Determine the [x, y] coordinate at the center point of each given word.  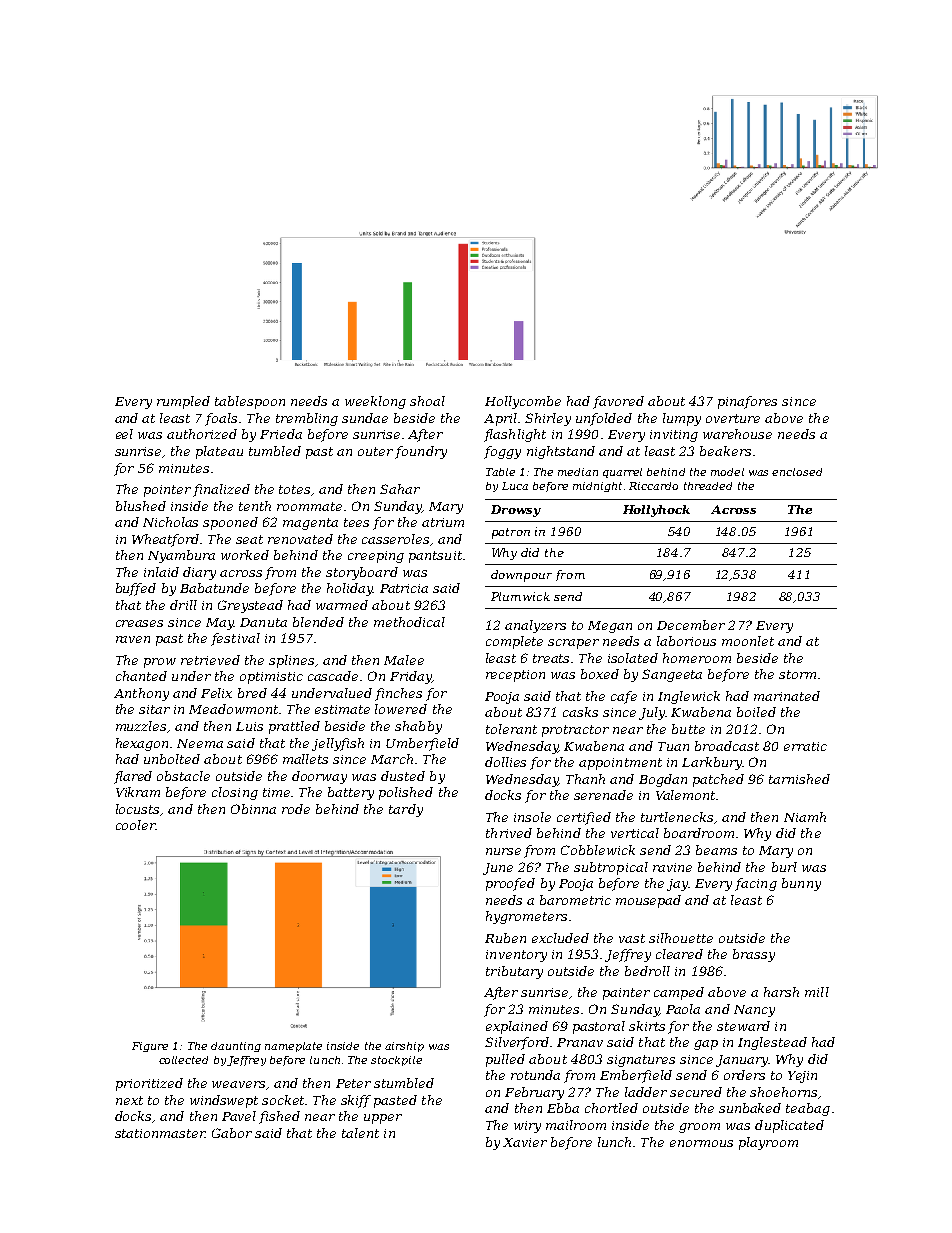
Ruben [505, 938]
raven [133, 639]
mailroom [576, 1125]
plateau [219, 452]
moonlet [748, 641]
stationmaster [160, 1133]
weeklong [375, 402]
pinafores [747, 402]
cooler [136, 825]
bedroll [647, 971]
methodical [409, 622]
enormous [701, 1143]
